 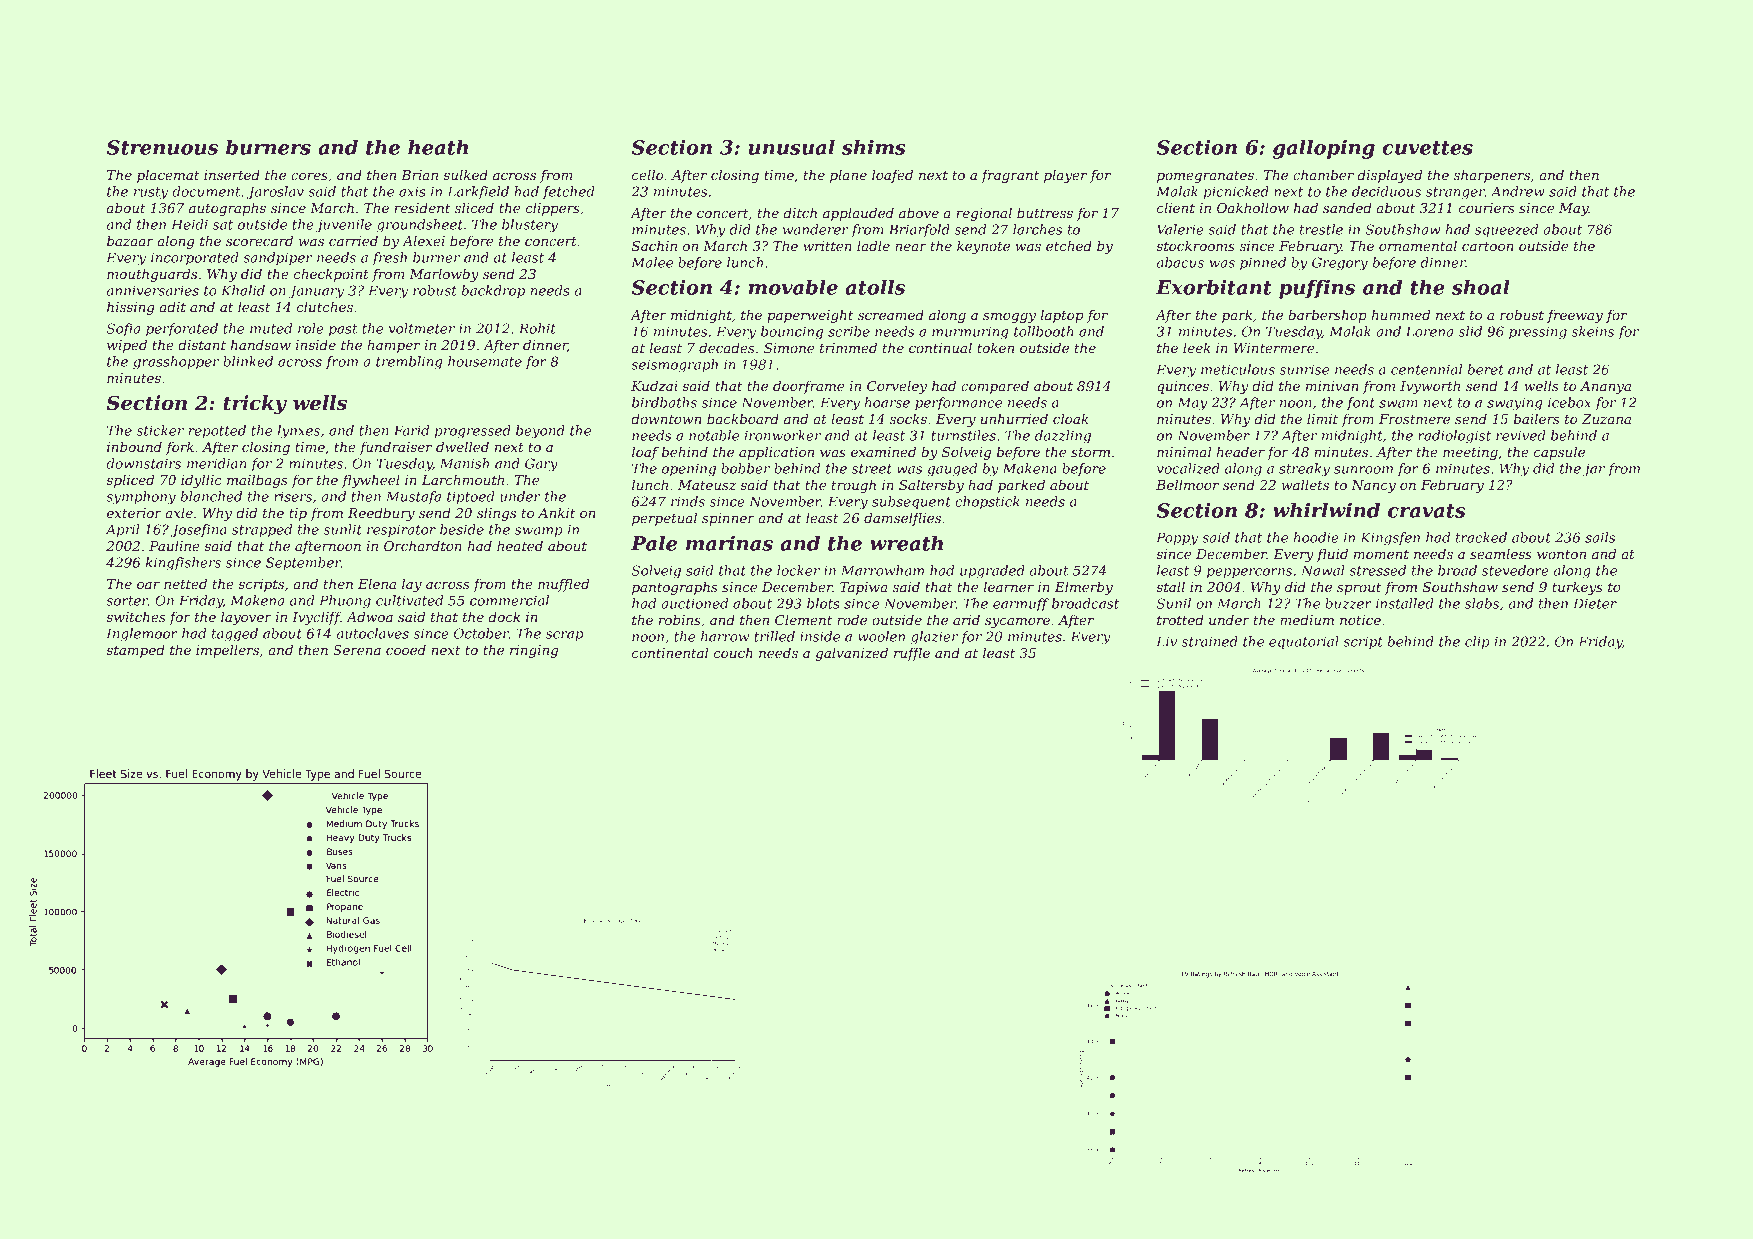 I want to click on equatorial, so click(x=1304, y=643).
